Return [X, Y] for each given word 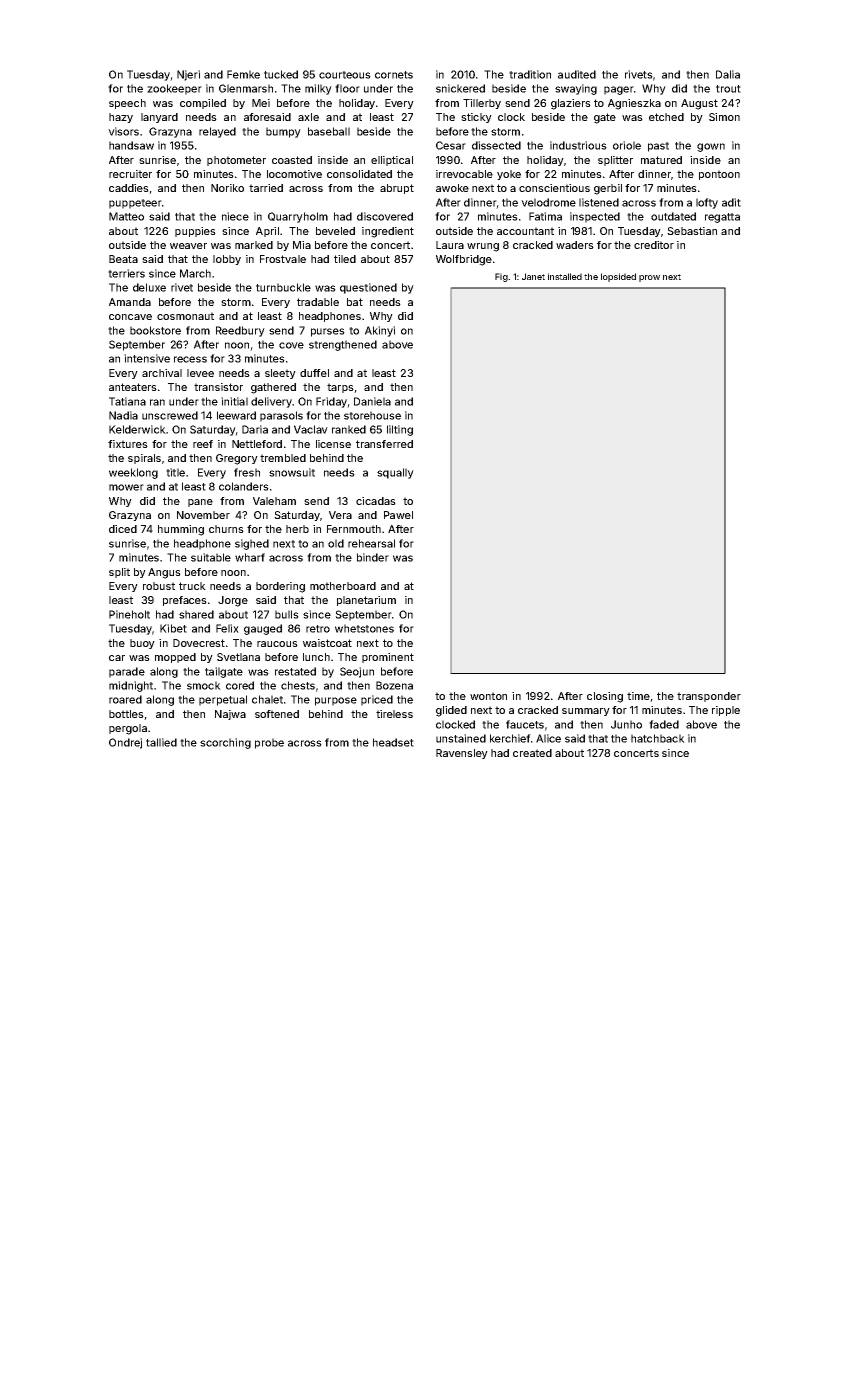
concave [130, 317]
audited [577, 74]
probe [269, 743]
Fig [501, 277]
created [532, 753]
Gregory [237, 459]
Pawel [398, 515]
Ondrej [125, 743]
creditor [654, 245]
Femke [243, 74]
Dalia [728, 74]
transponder [709, 697]
